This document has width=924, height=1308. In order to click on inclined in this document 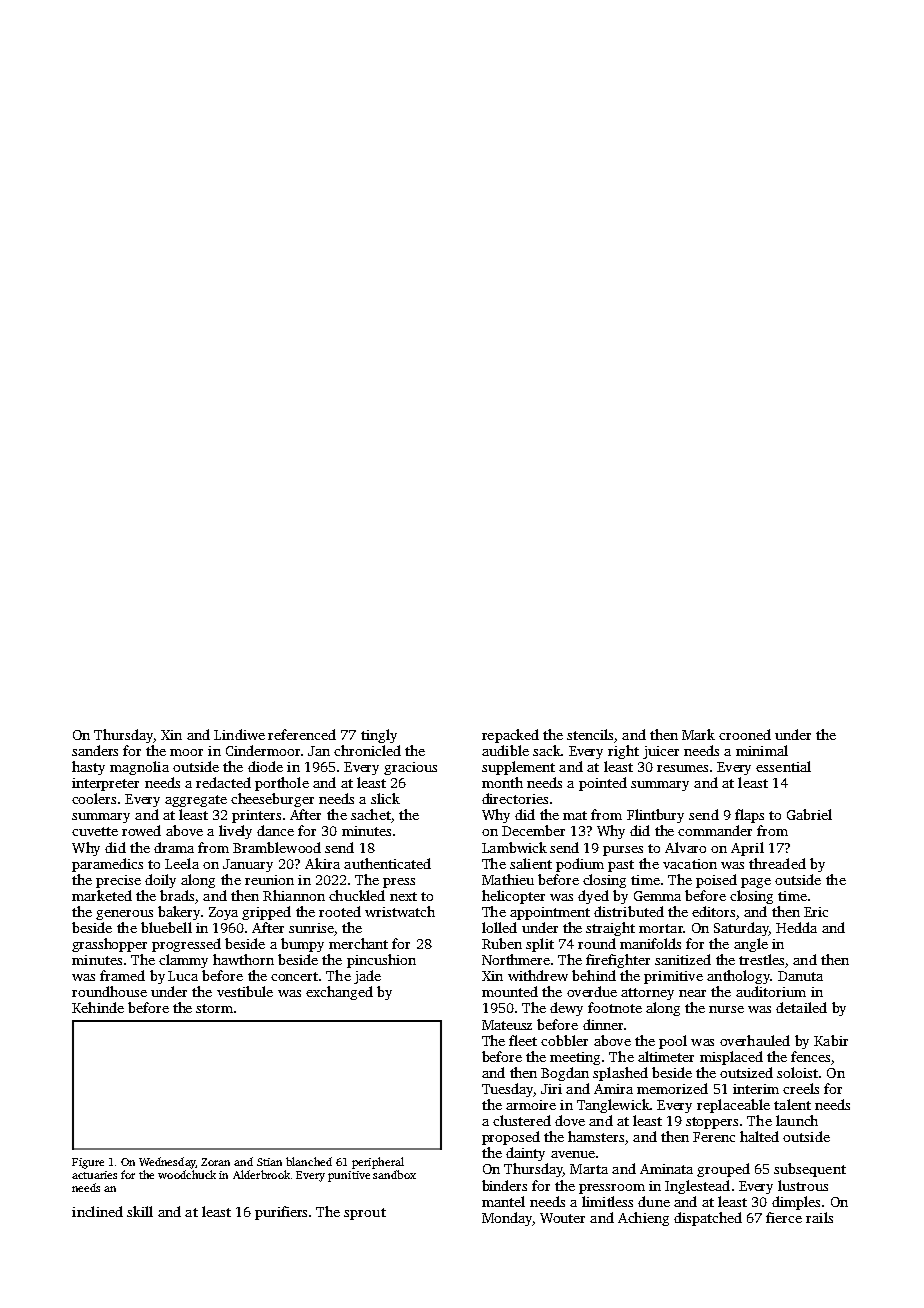, I will do `click(97, 1211)`.
